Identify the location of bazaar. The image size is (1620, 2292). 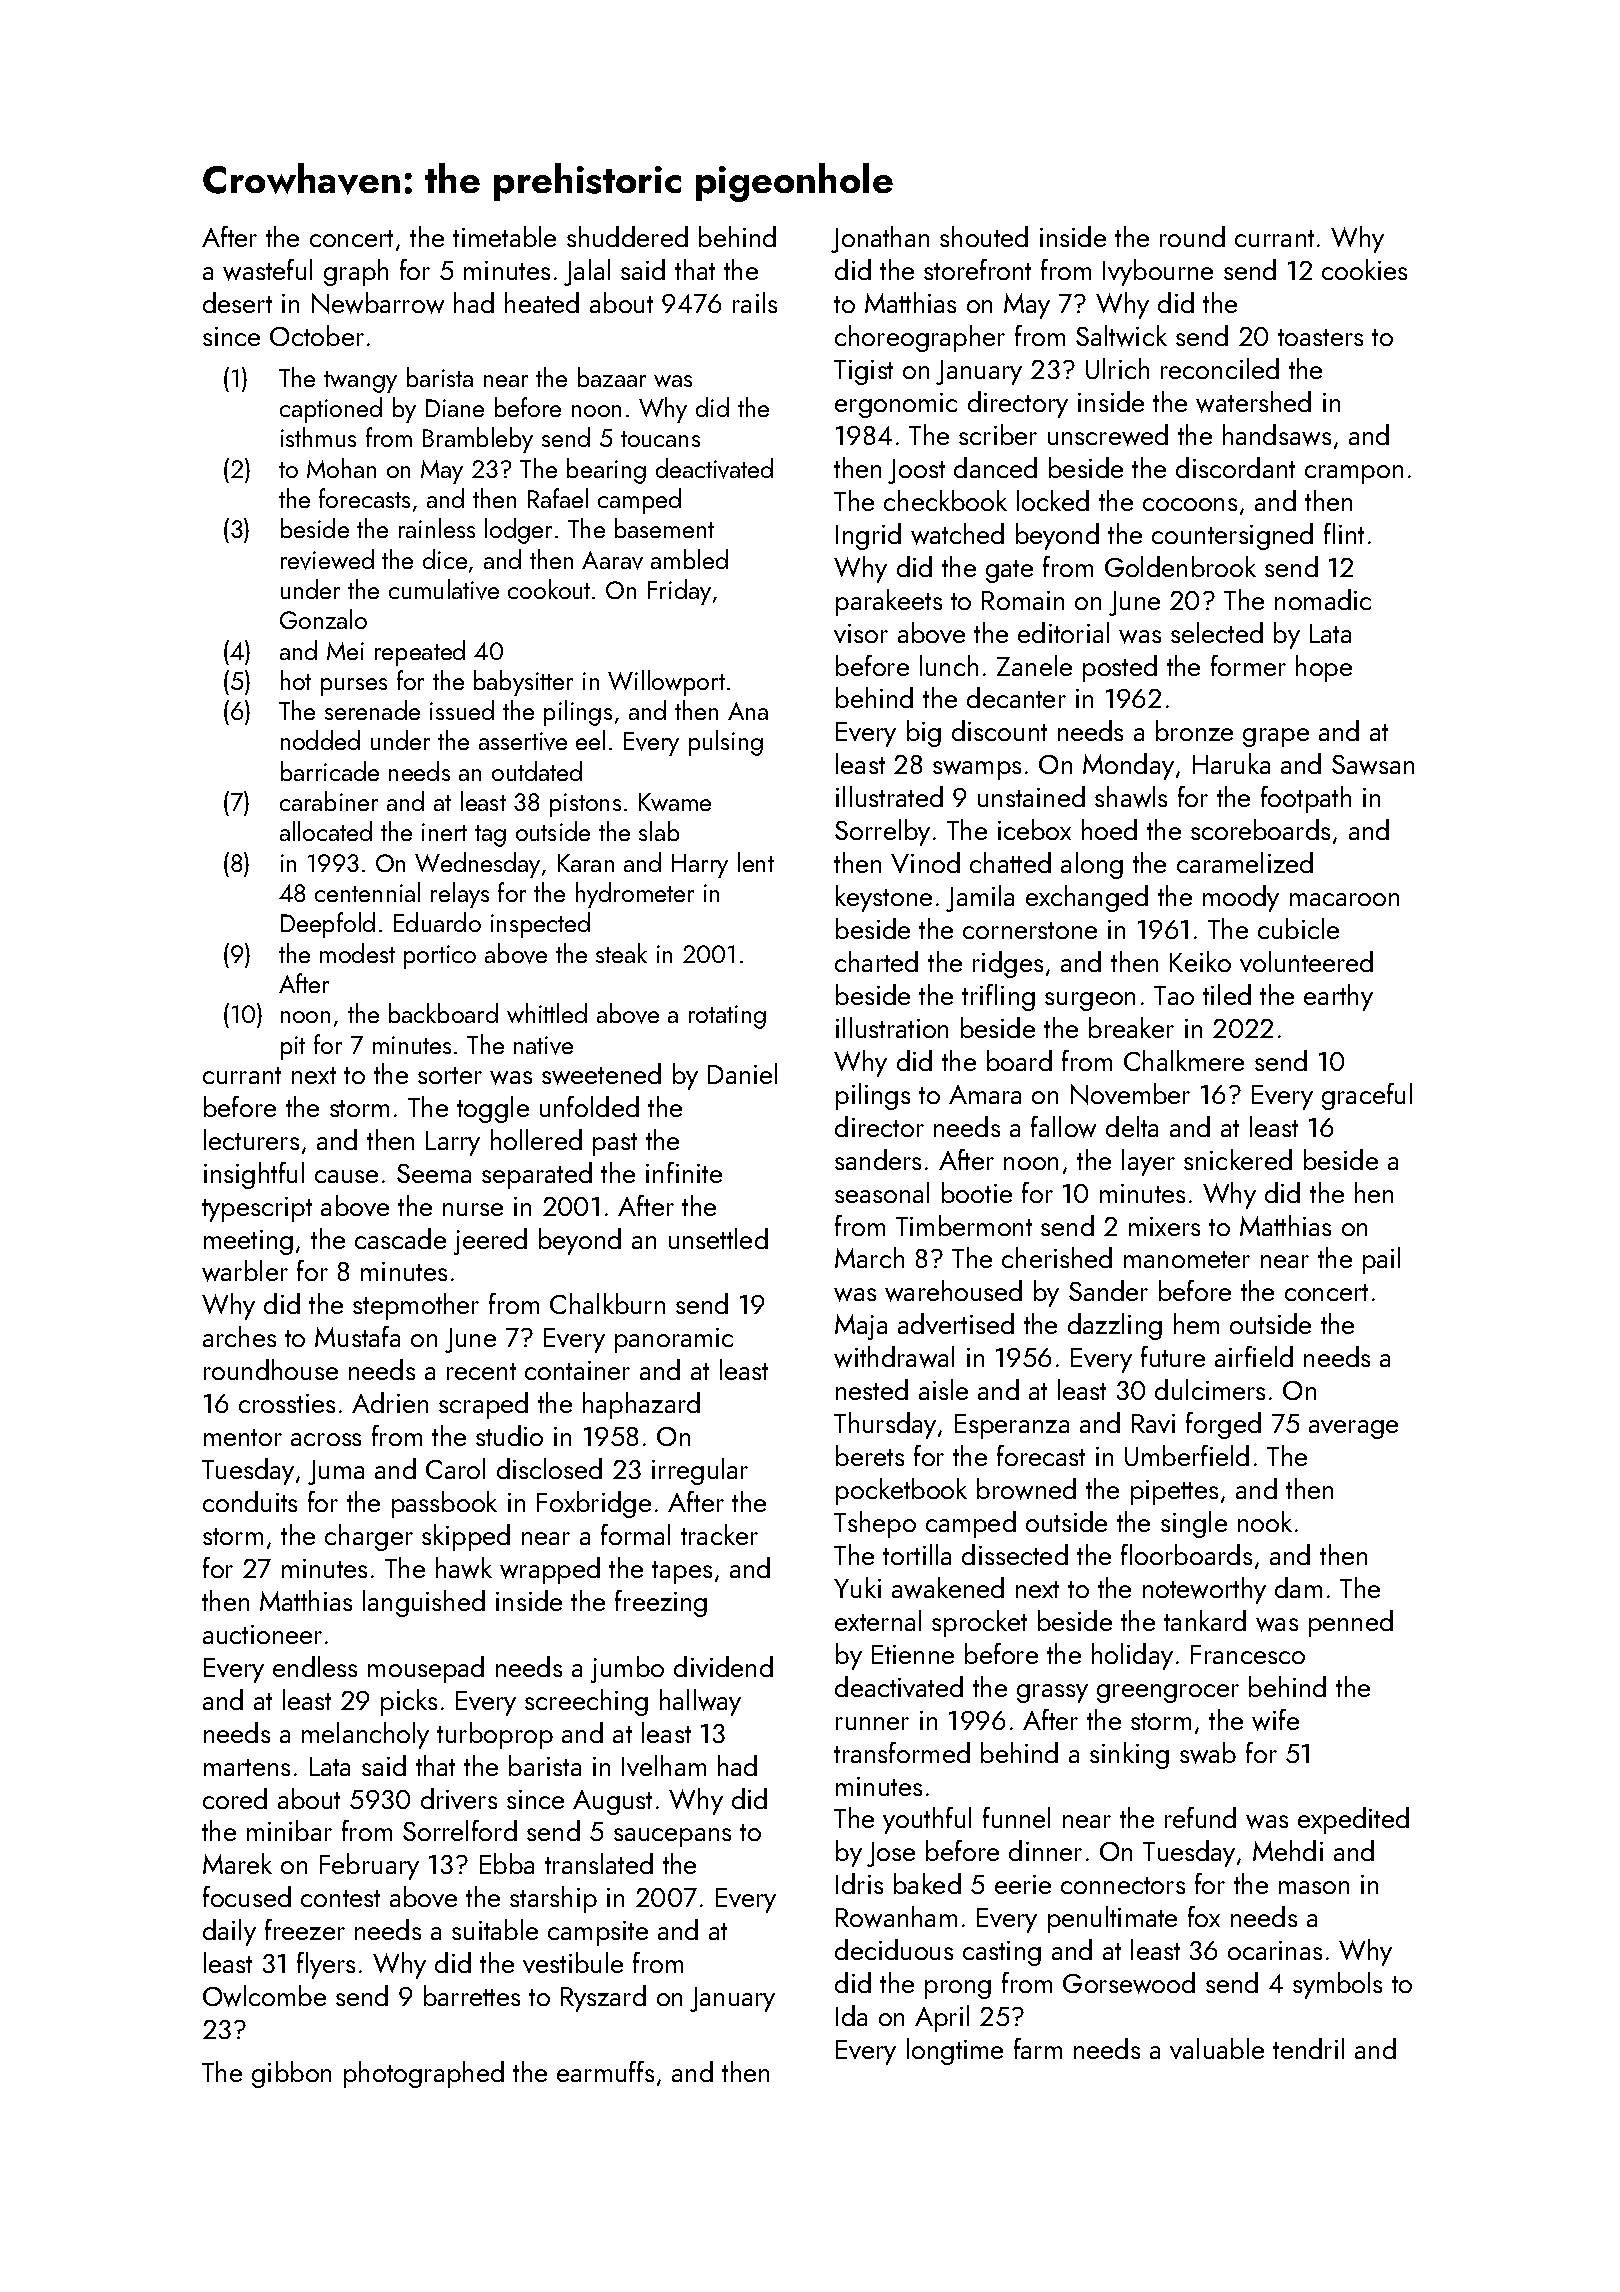
(612, 377).
